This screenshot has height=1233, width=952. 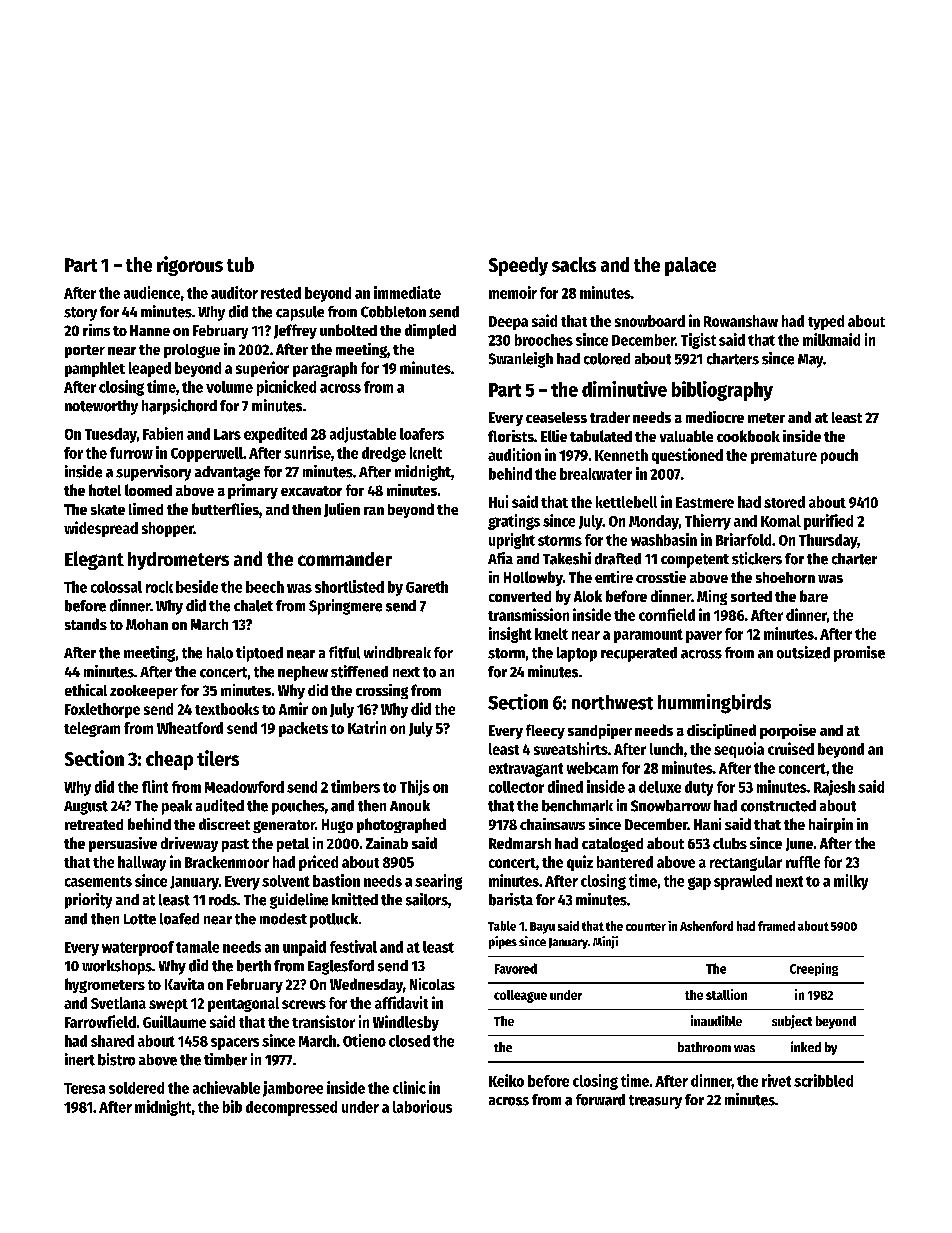 What do you see at coordinates (639, 654) in the screenshot?
I see `recuperated` at bounding box center [639, 654].
